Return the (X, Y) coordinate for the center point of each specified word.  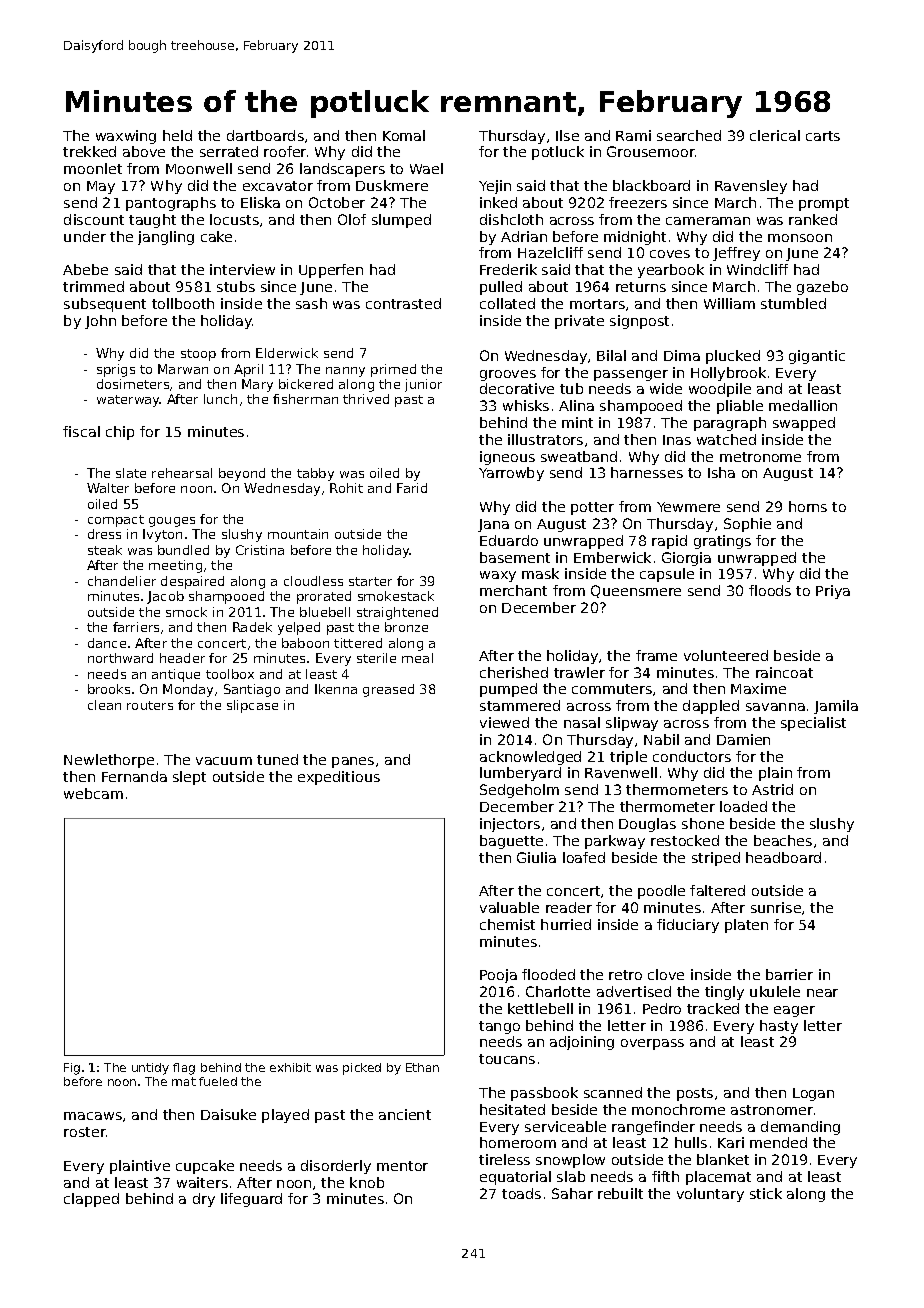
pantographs (171, 204)
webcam (93, 793)
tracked (713, 1008)
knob (367, 1182)
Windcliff (757, 269)
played (285, 1116)
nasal (582, 722)
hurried (566, 924)
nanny (345, 372)
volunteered (726, 655)
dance (107, 643)
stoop (198, 355)
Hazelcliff (550, 252)
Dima (682, 355)
